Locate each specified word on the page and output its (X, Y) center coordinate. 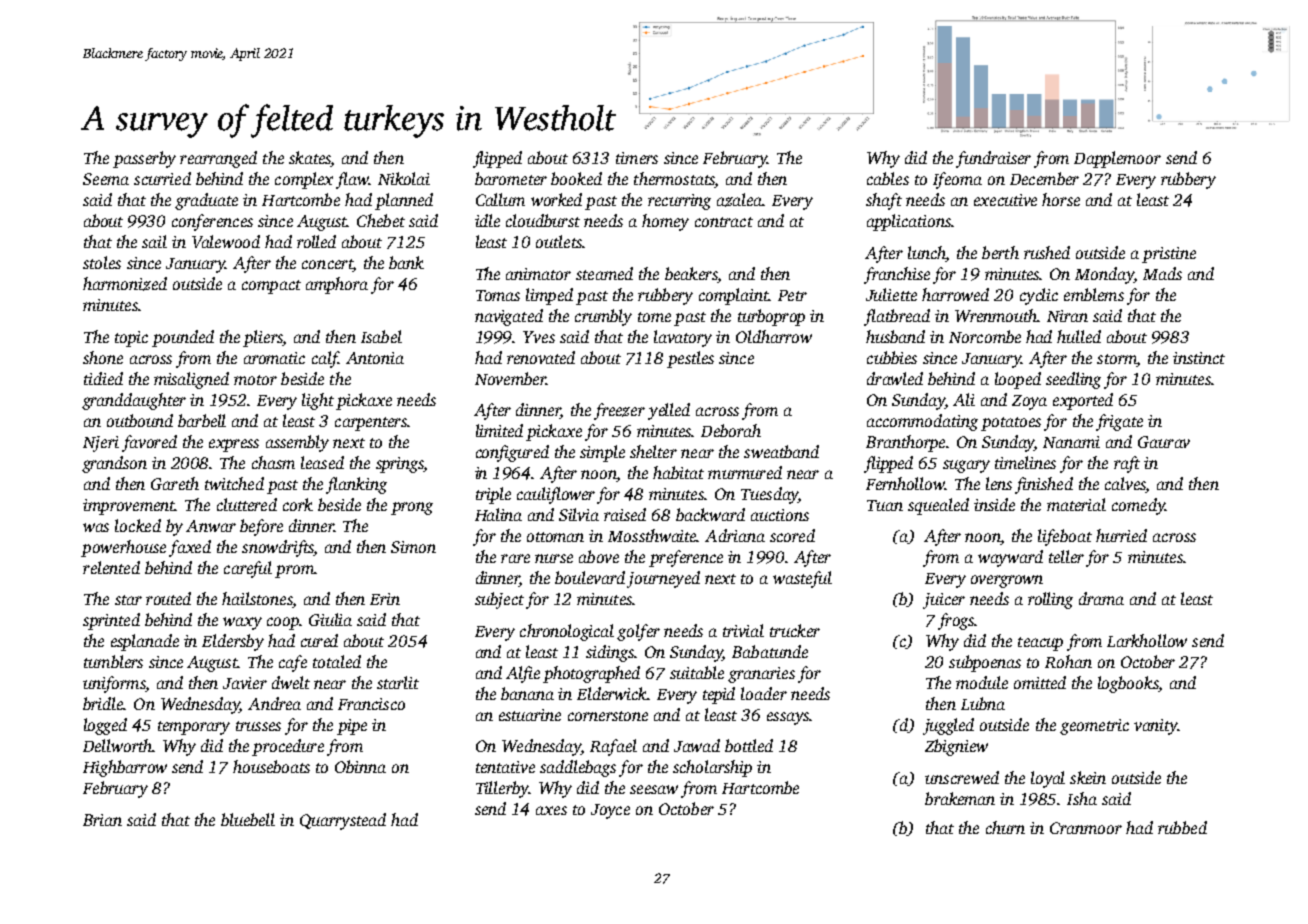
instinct (1199, 358)
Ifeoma (957, 180)
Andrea (274, 703)
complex (304, 180)
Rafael (613, 747)
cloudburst (543, 220)
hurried (1121, 535)
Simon (413, 547)
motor (255, 380)
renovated (541, 357)
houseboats (271, 766)
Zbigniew (956, 747)
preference (686, 558)
